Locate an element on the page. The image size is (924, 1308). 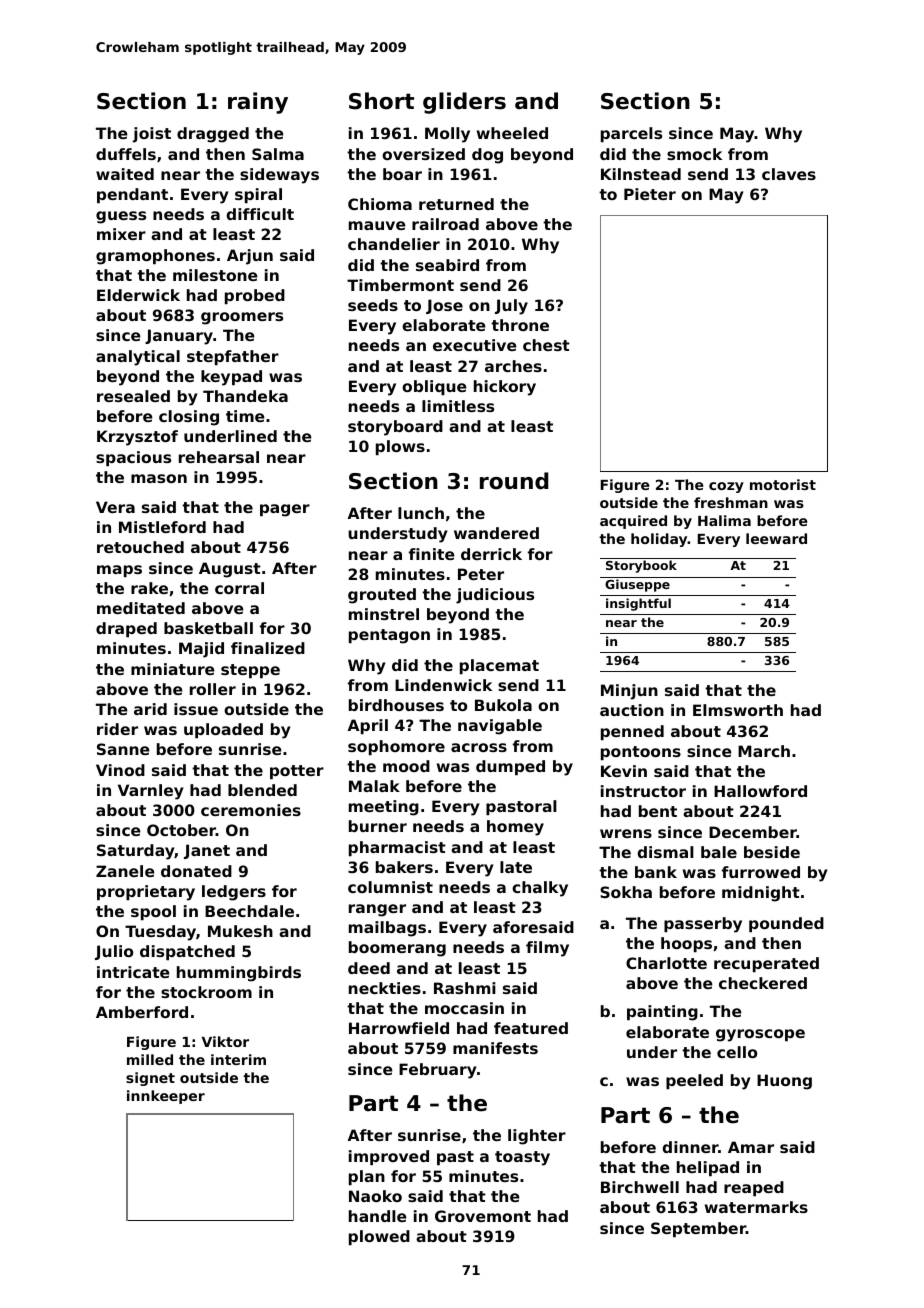
intricate is located at coordinates (133, 972).
